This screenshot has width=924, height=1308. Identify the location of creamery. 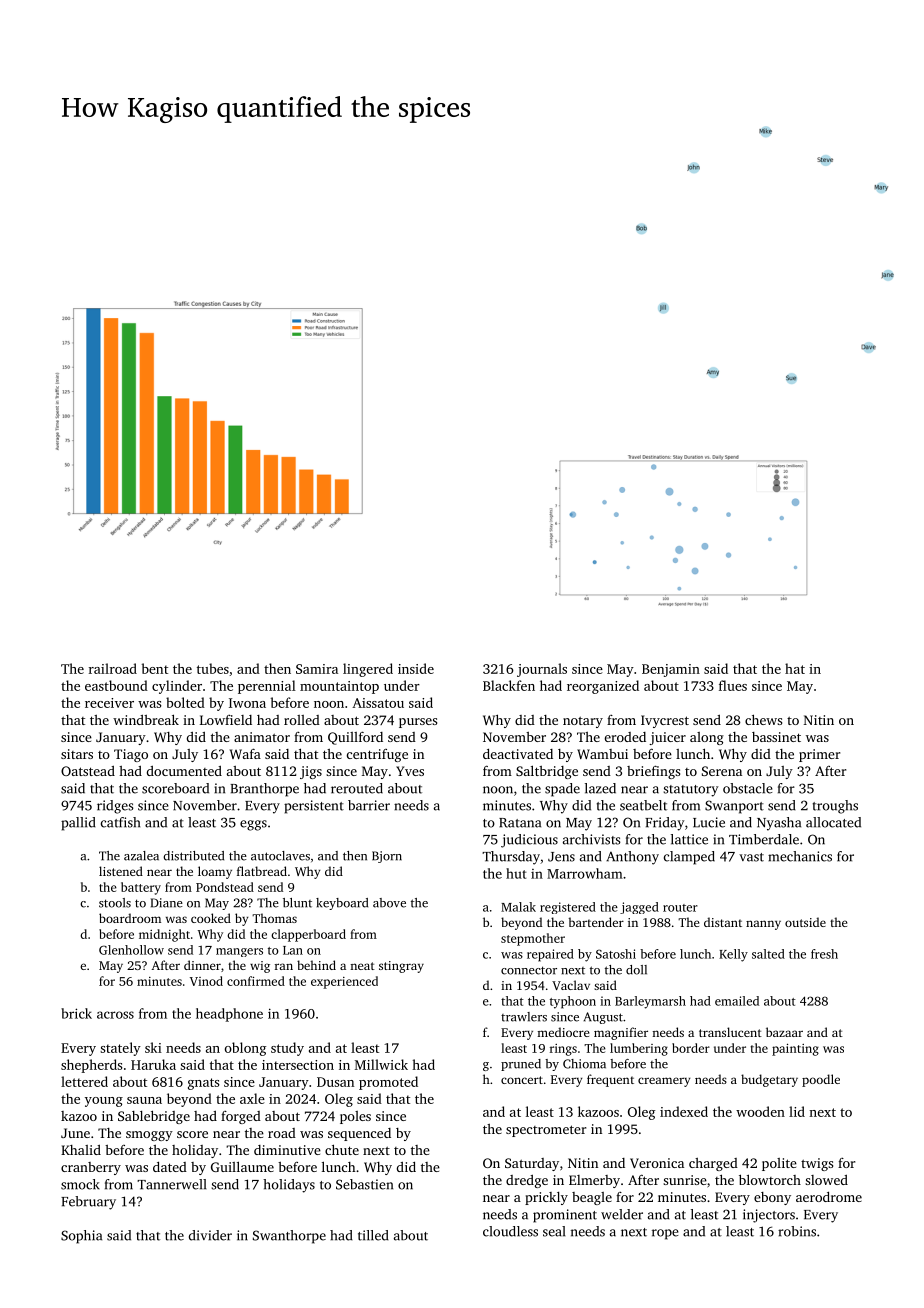
(664, 1082).
